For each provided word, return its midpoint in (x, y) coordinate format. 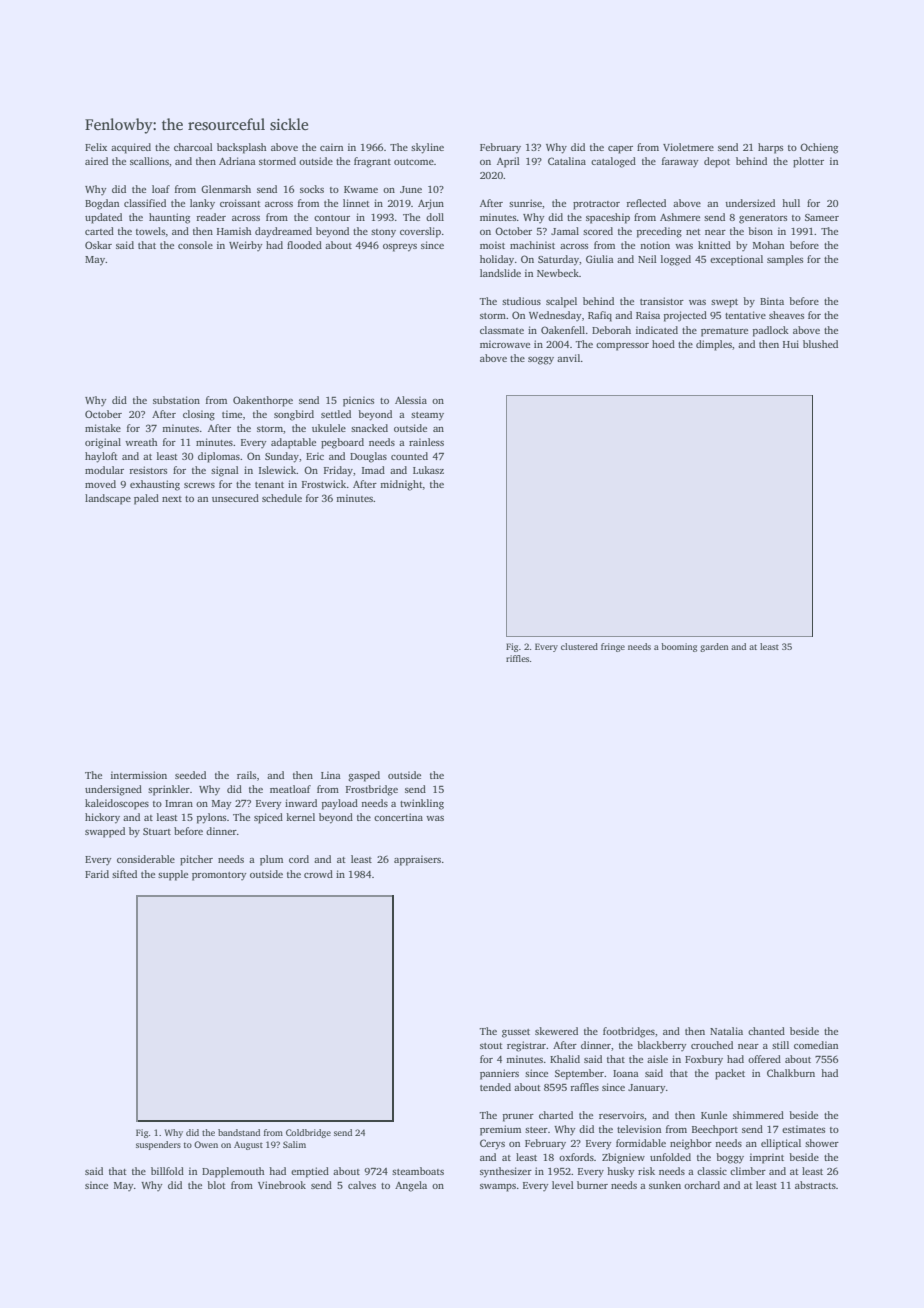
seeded (190, 775)
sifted (124, 874)
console (195, 245)
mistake (103, 428)
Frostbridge (372, 790)
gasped (364, 776)
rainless (426, 442)
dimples (714, 345)
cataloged (613, 162)
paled (146, 499)
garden (714, 647)
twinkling (422, 804)
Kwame (361, 189)
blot (216, 1185)
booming (679, 647)
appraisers (417, 860)
